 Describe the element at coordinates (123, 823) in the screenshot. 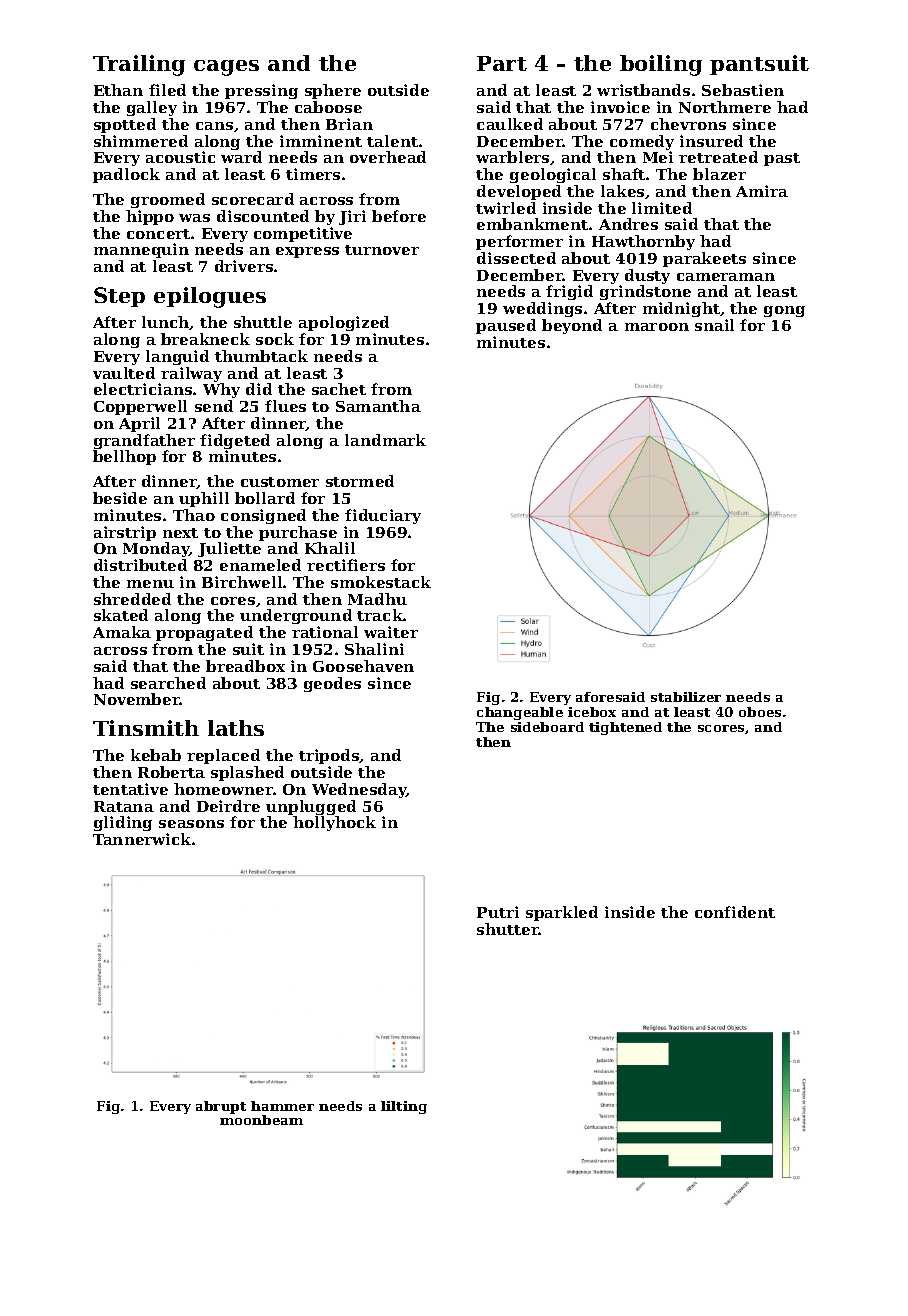

I see `gliding` at that location.
